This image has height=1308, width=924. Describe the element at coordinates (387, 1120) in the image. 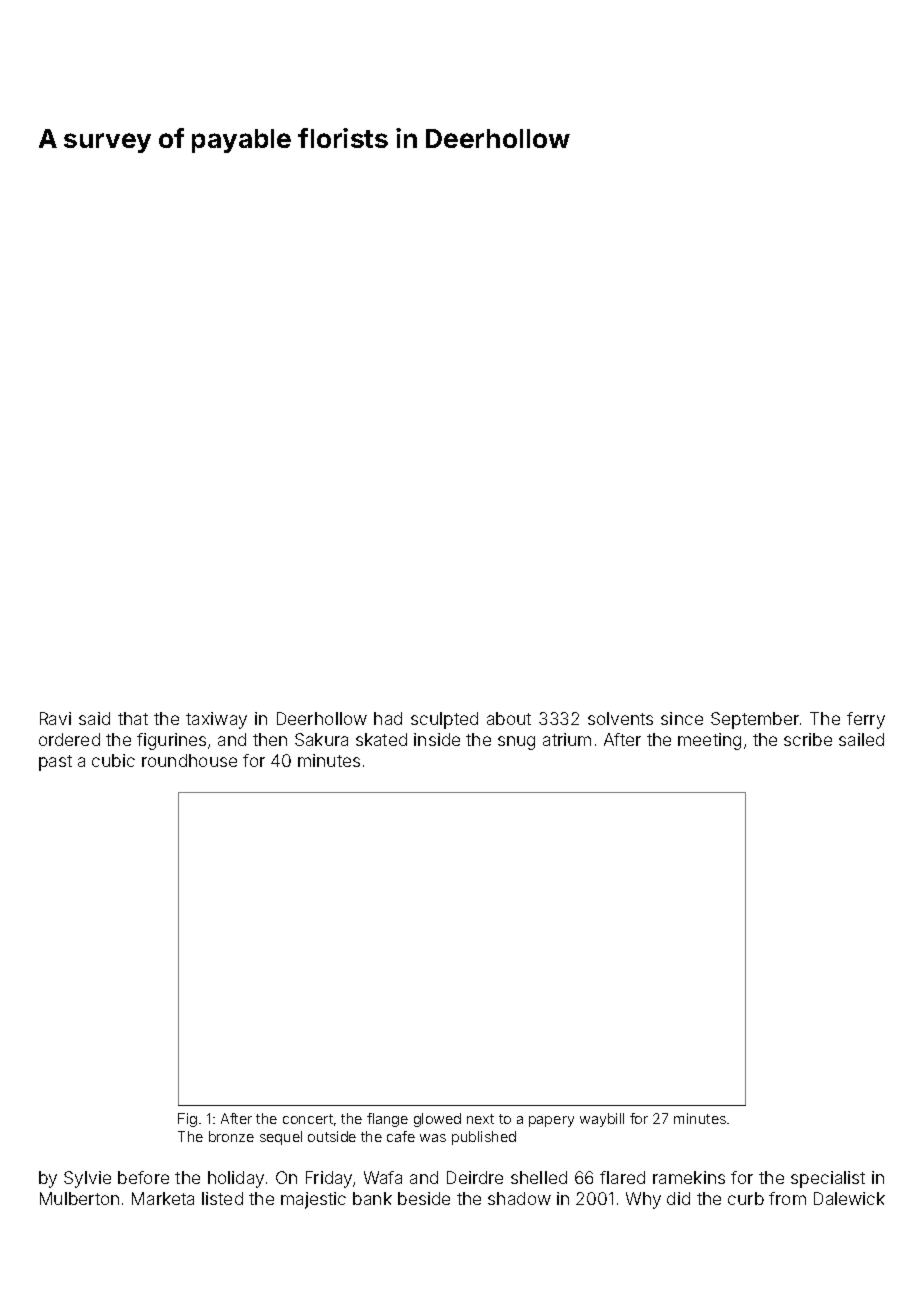

I see `flange` at that location.
